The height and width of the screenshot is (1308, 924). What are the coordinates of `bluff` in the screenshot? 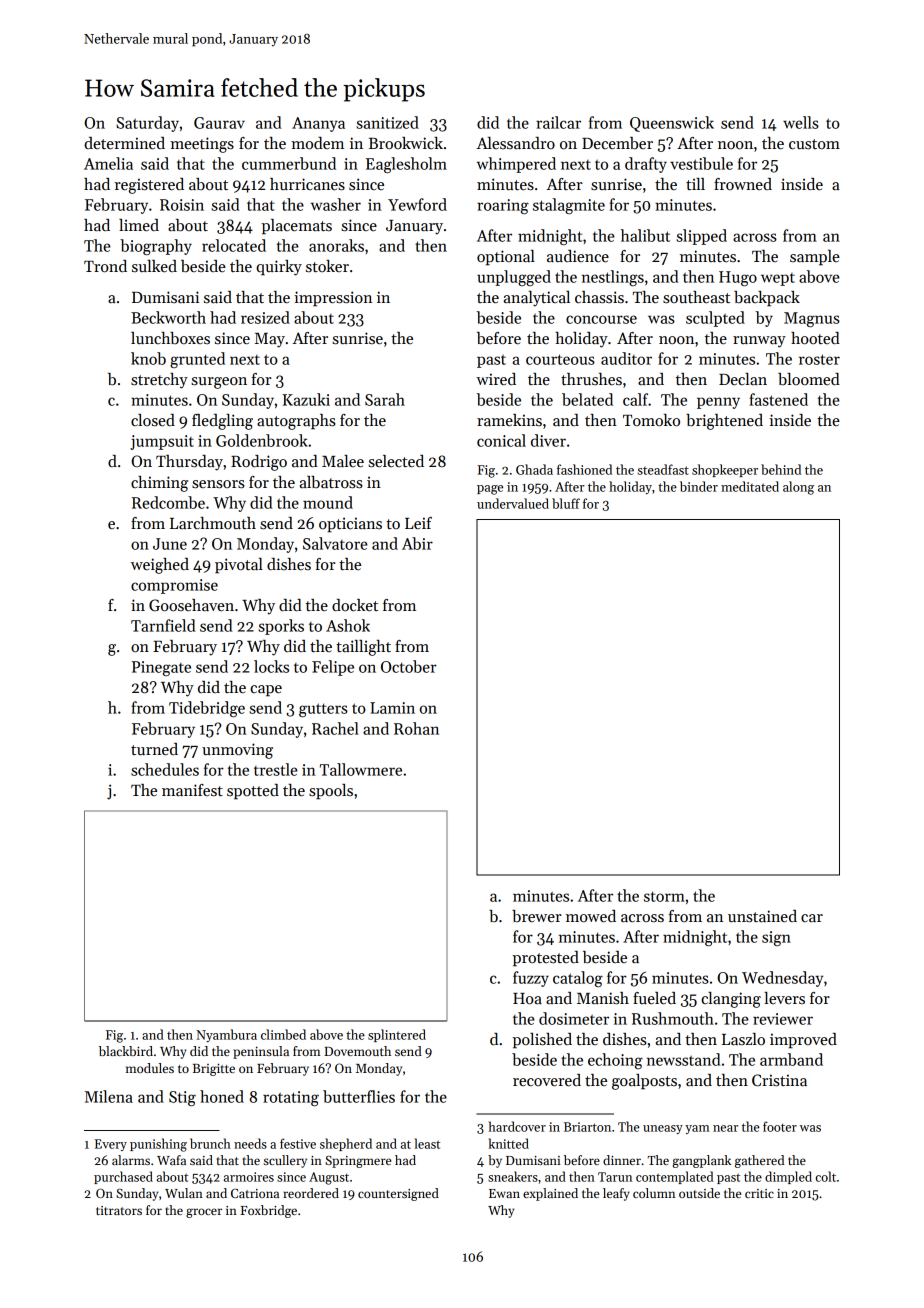 It's located at (566, 503).
